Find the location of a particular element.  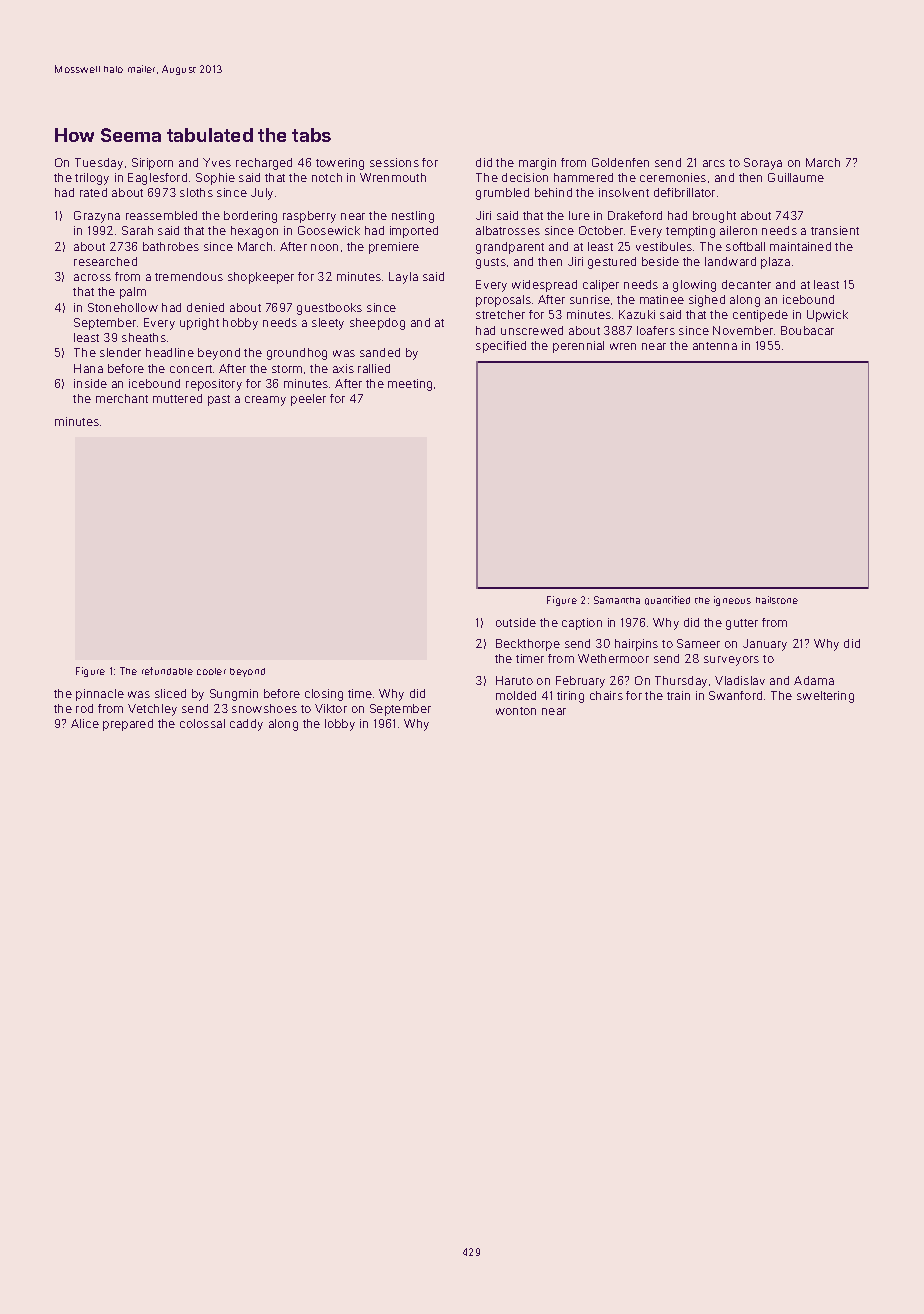

margin is located at coordinates (537, 164).
